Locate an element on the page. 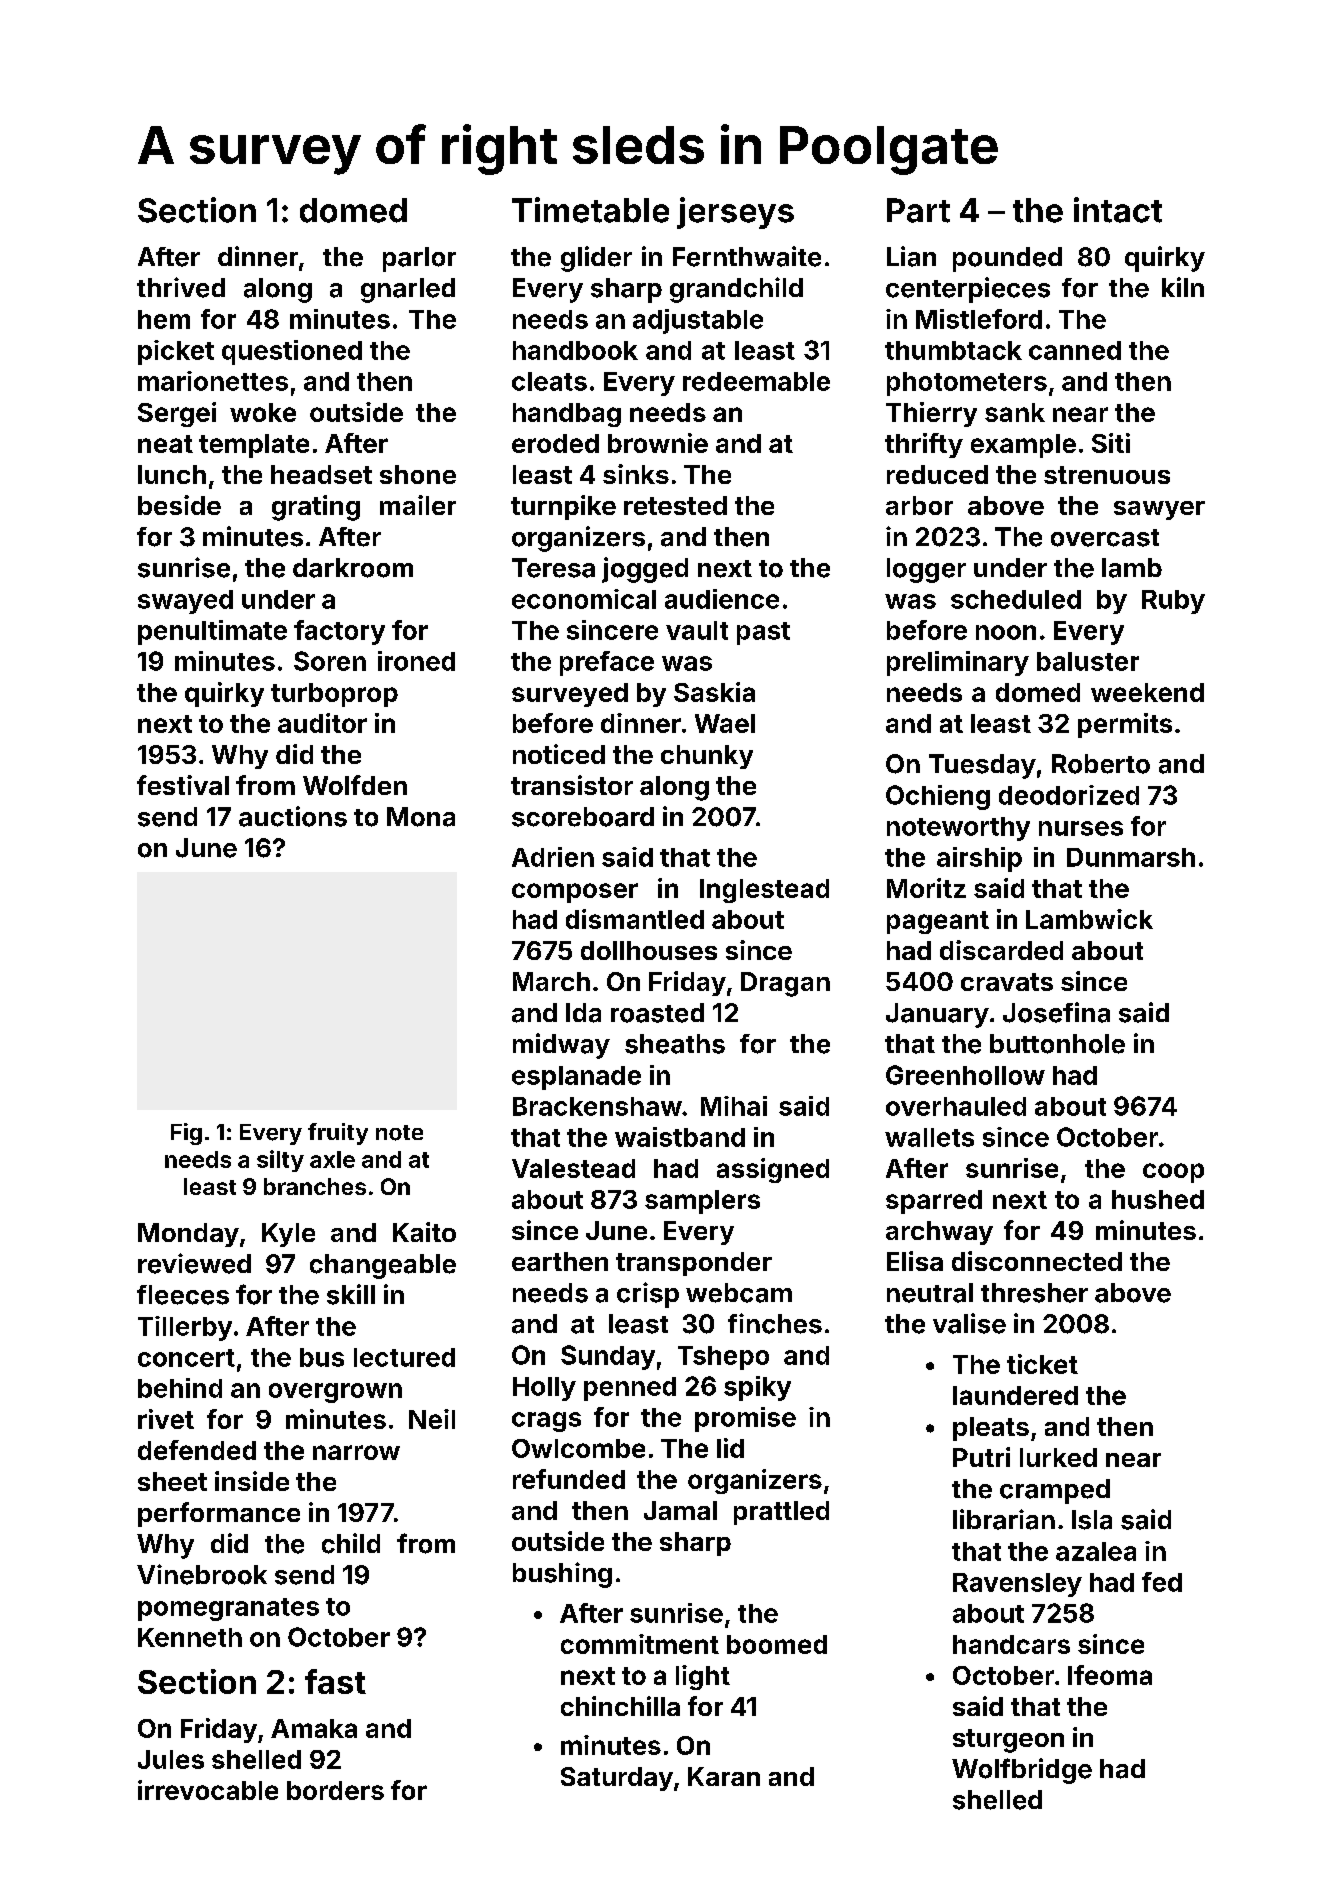  discarded is located at coordinates (1001, 950).
